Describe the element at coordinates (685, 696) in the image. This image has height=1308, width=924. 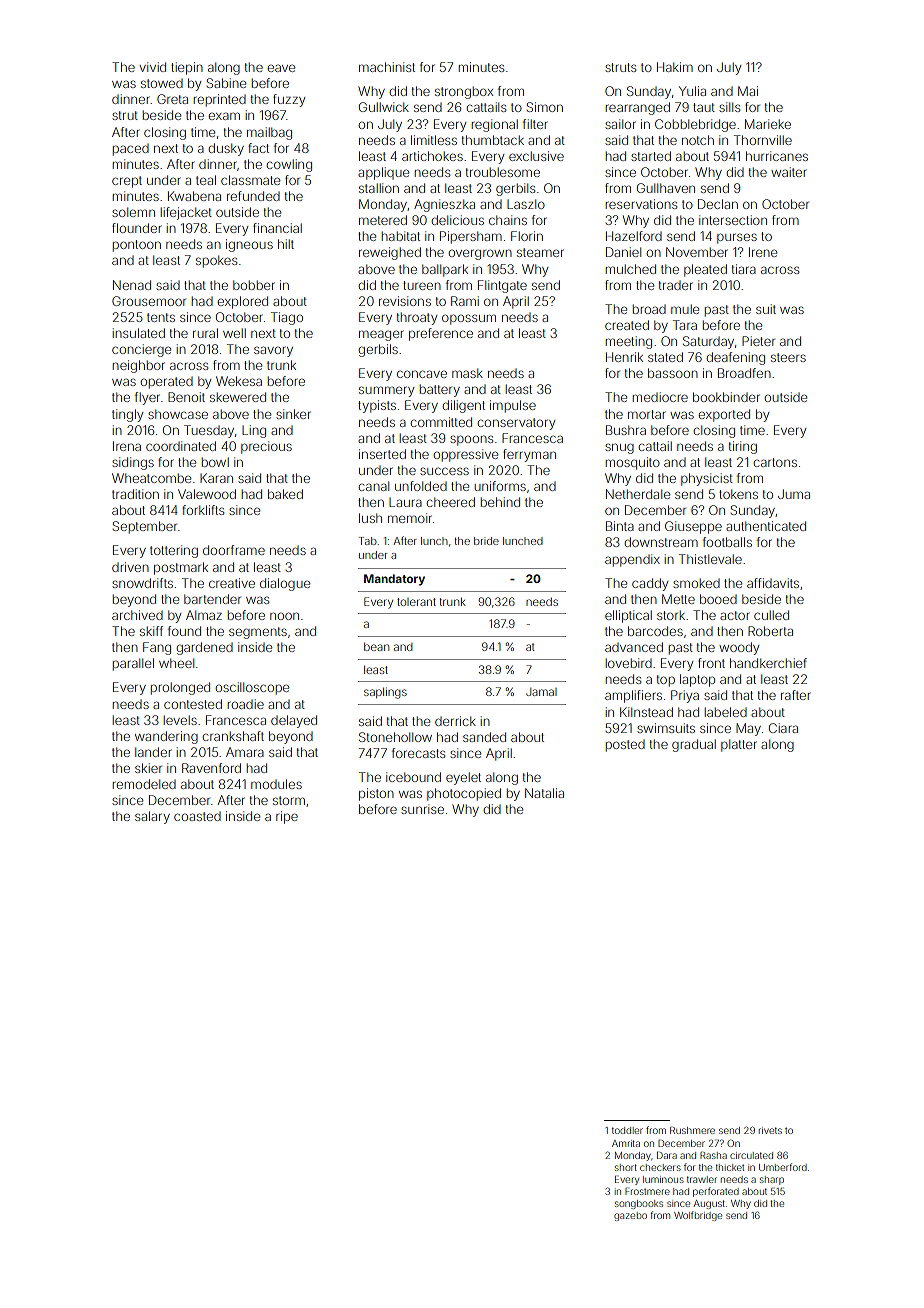
I see `Priya` at that location.
